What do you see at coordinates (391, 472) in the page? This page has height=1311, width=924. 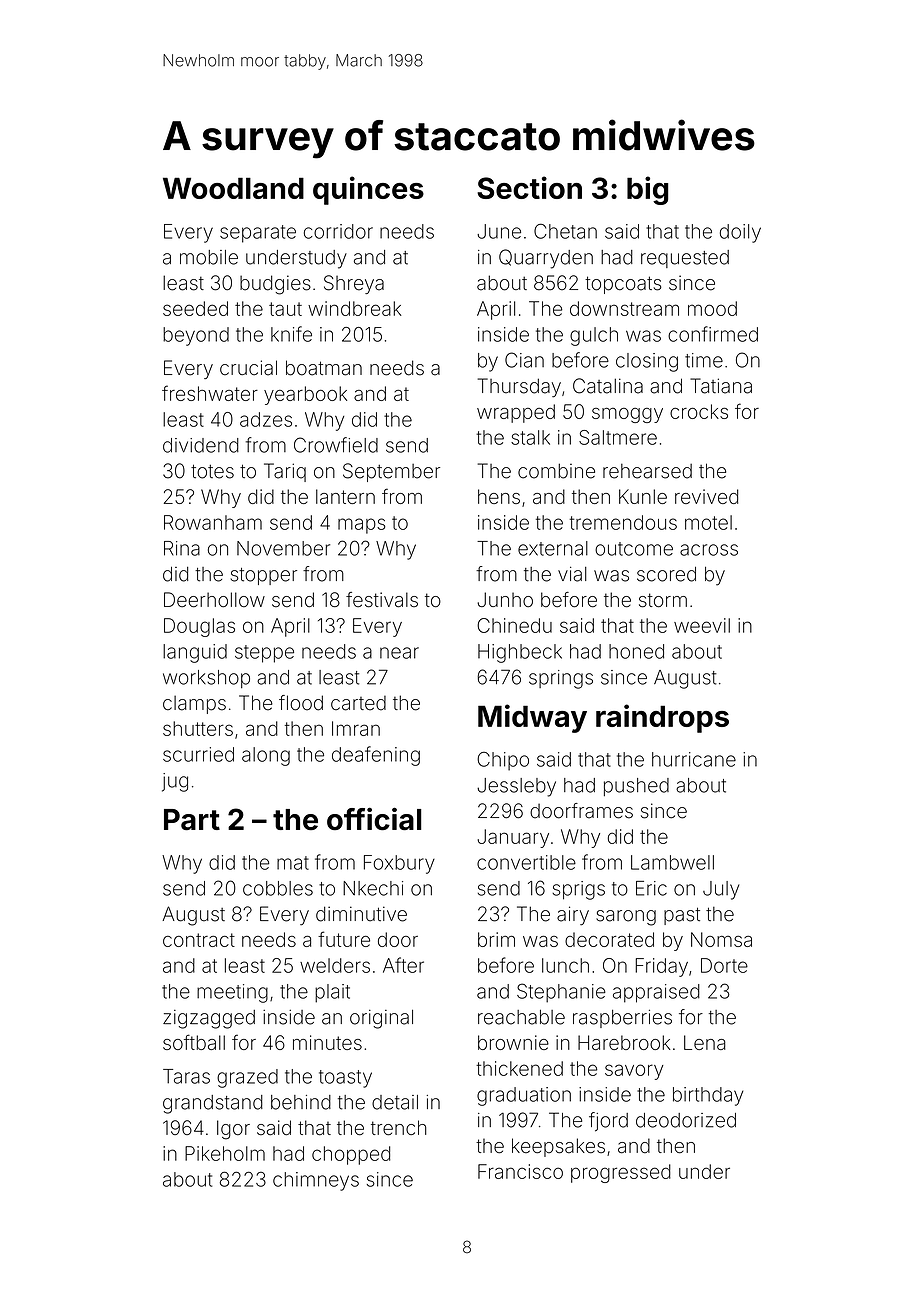 I see `September` at bounding box center [391, 472].
